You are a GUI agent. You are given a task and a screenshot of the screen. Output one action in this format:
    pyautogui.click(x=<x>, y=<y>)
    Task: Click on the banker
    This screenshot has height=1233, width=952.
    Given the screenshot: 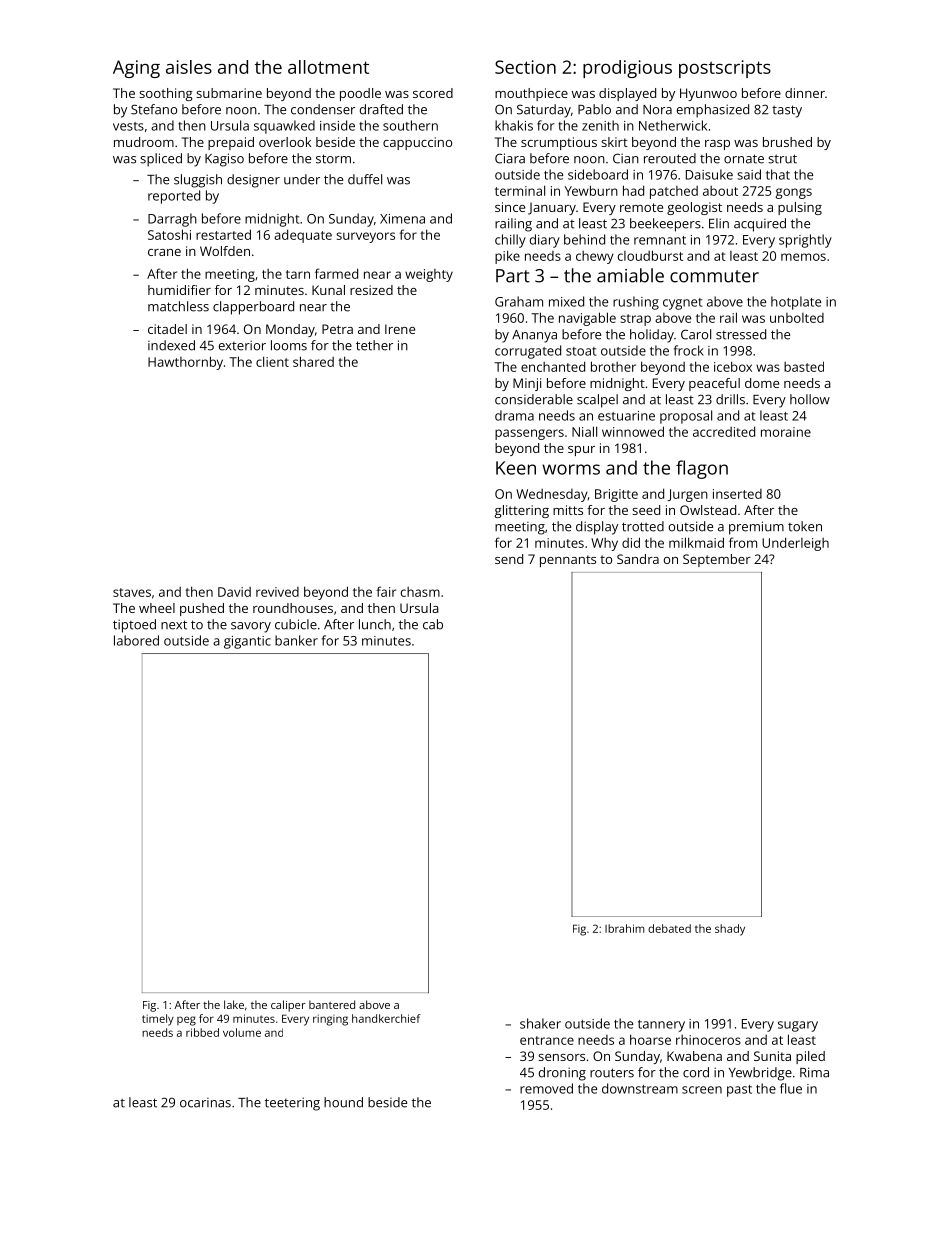 What is the action you would take?
    pyautogui.click(x=296, y=640)
